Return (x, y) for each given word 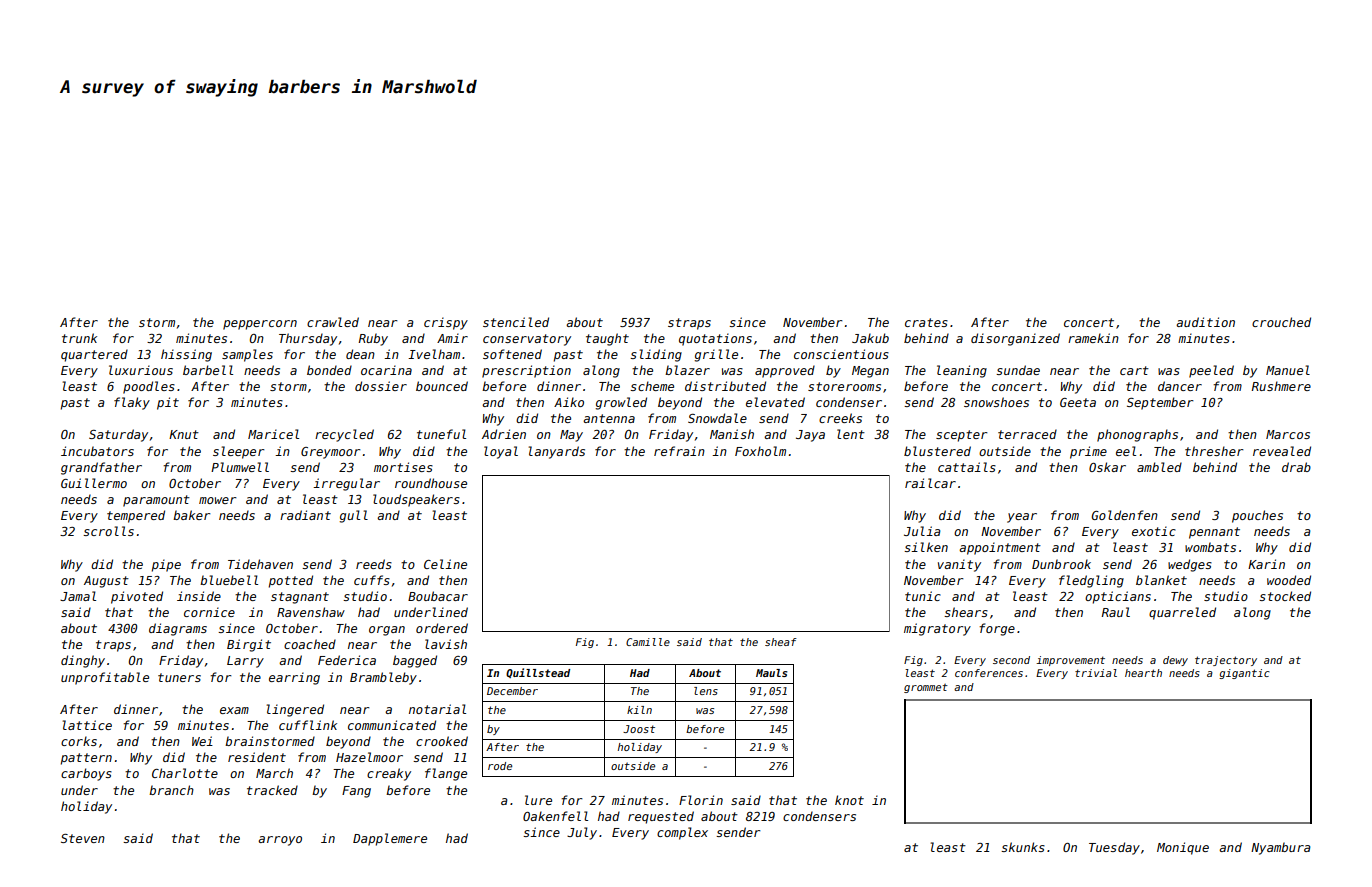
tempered (136, 516)
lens (706, 691)
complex (682, 833)
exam (234, 710)
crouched (1281, 322)
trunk (79, 338)
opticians (1118, 597)
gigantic (1244, 674)
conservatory (527, 340)
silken (926, 547)
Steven (83, 838)
